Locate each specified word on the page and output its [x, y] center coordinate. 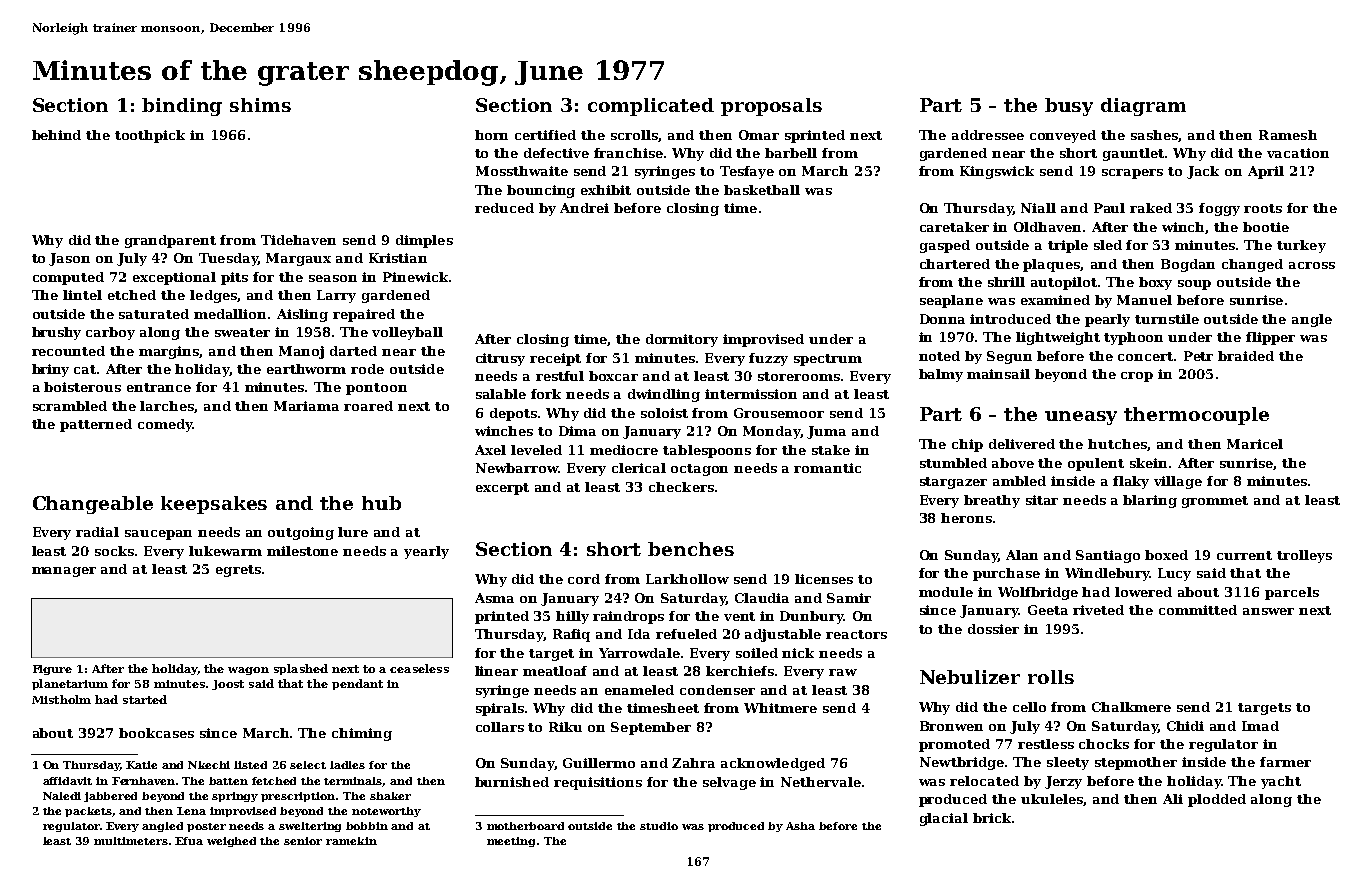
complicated [651, 107]
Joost [228, 685]
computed [68, 278]
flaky [1131, 482]
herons [966, 518]
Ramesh [1288, 135]
